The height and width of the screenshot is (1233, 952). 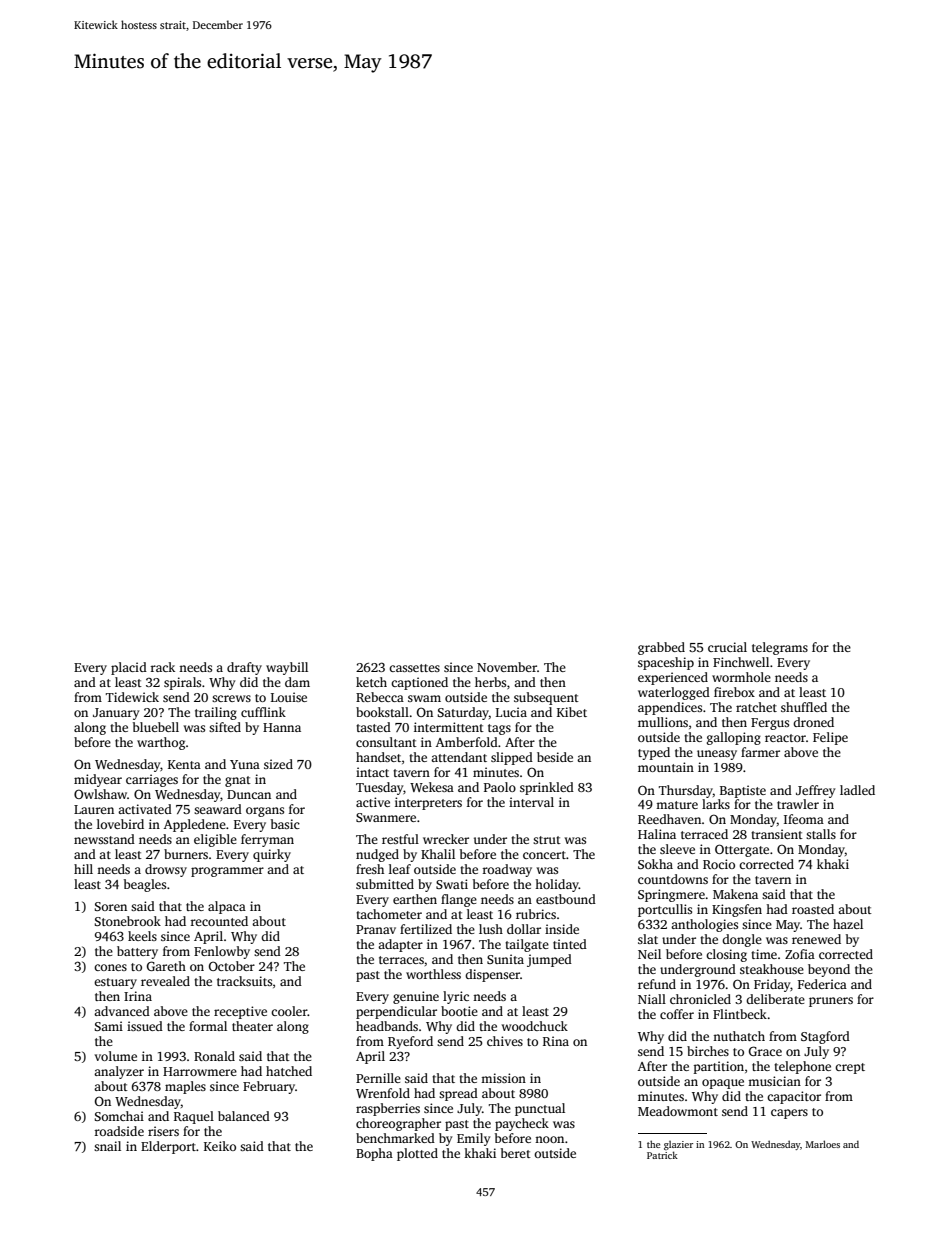 What do you see at coordinates (400, 839) in the screenshot?
I see `restful` at bounding box center [400, 839].
